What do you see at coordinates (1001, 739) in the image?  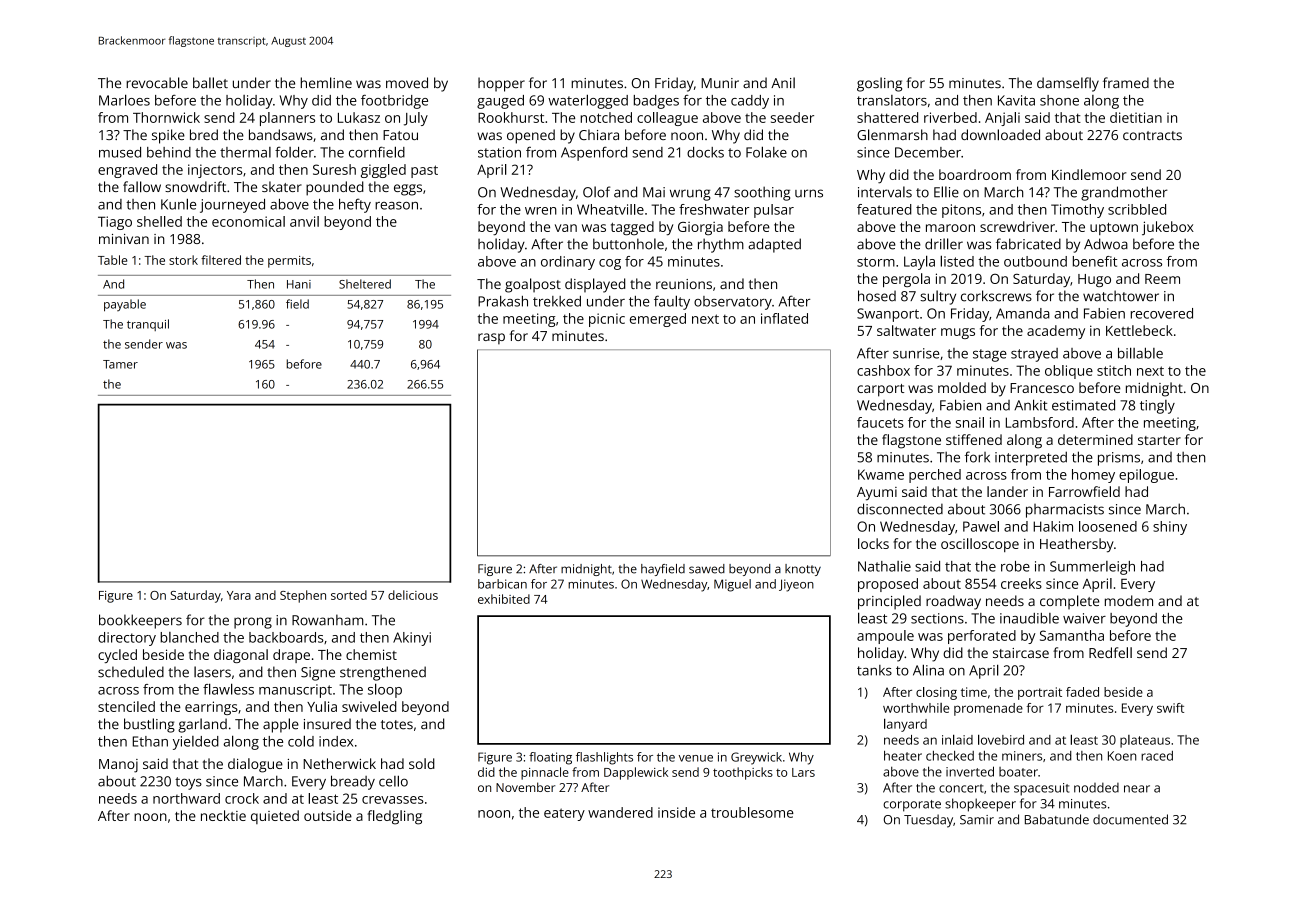 I see `lovebird` at bounding box center [1001, 739].
